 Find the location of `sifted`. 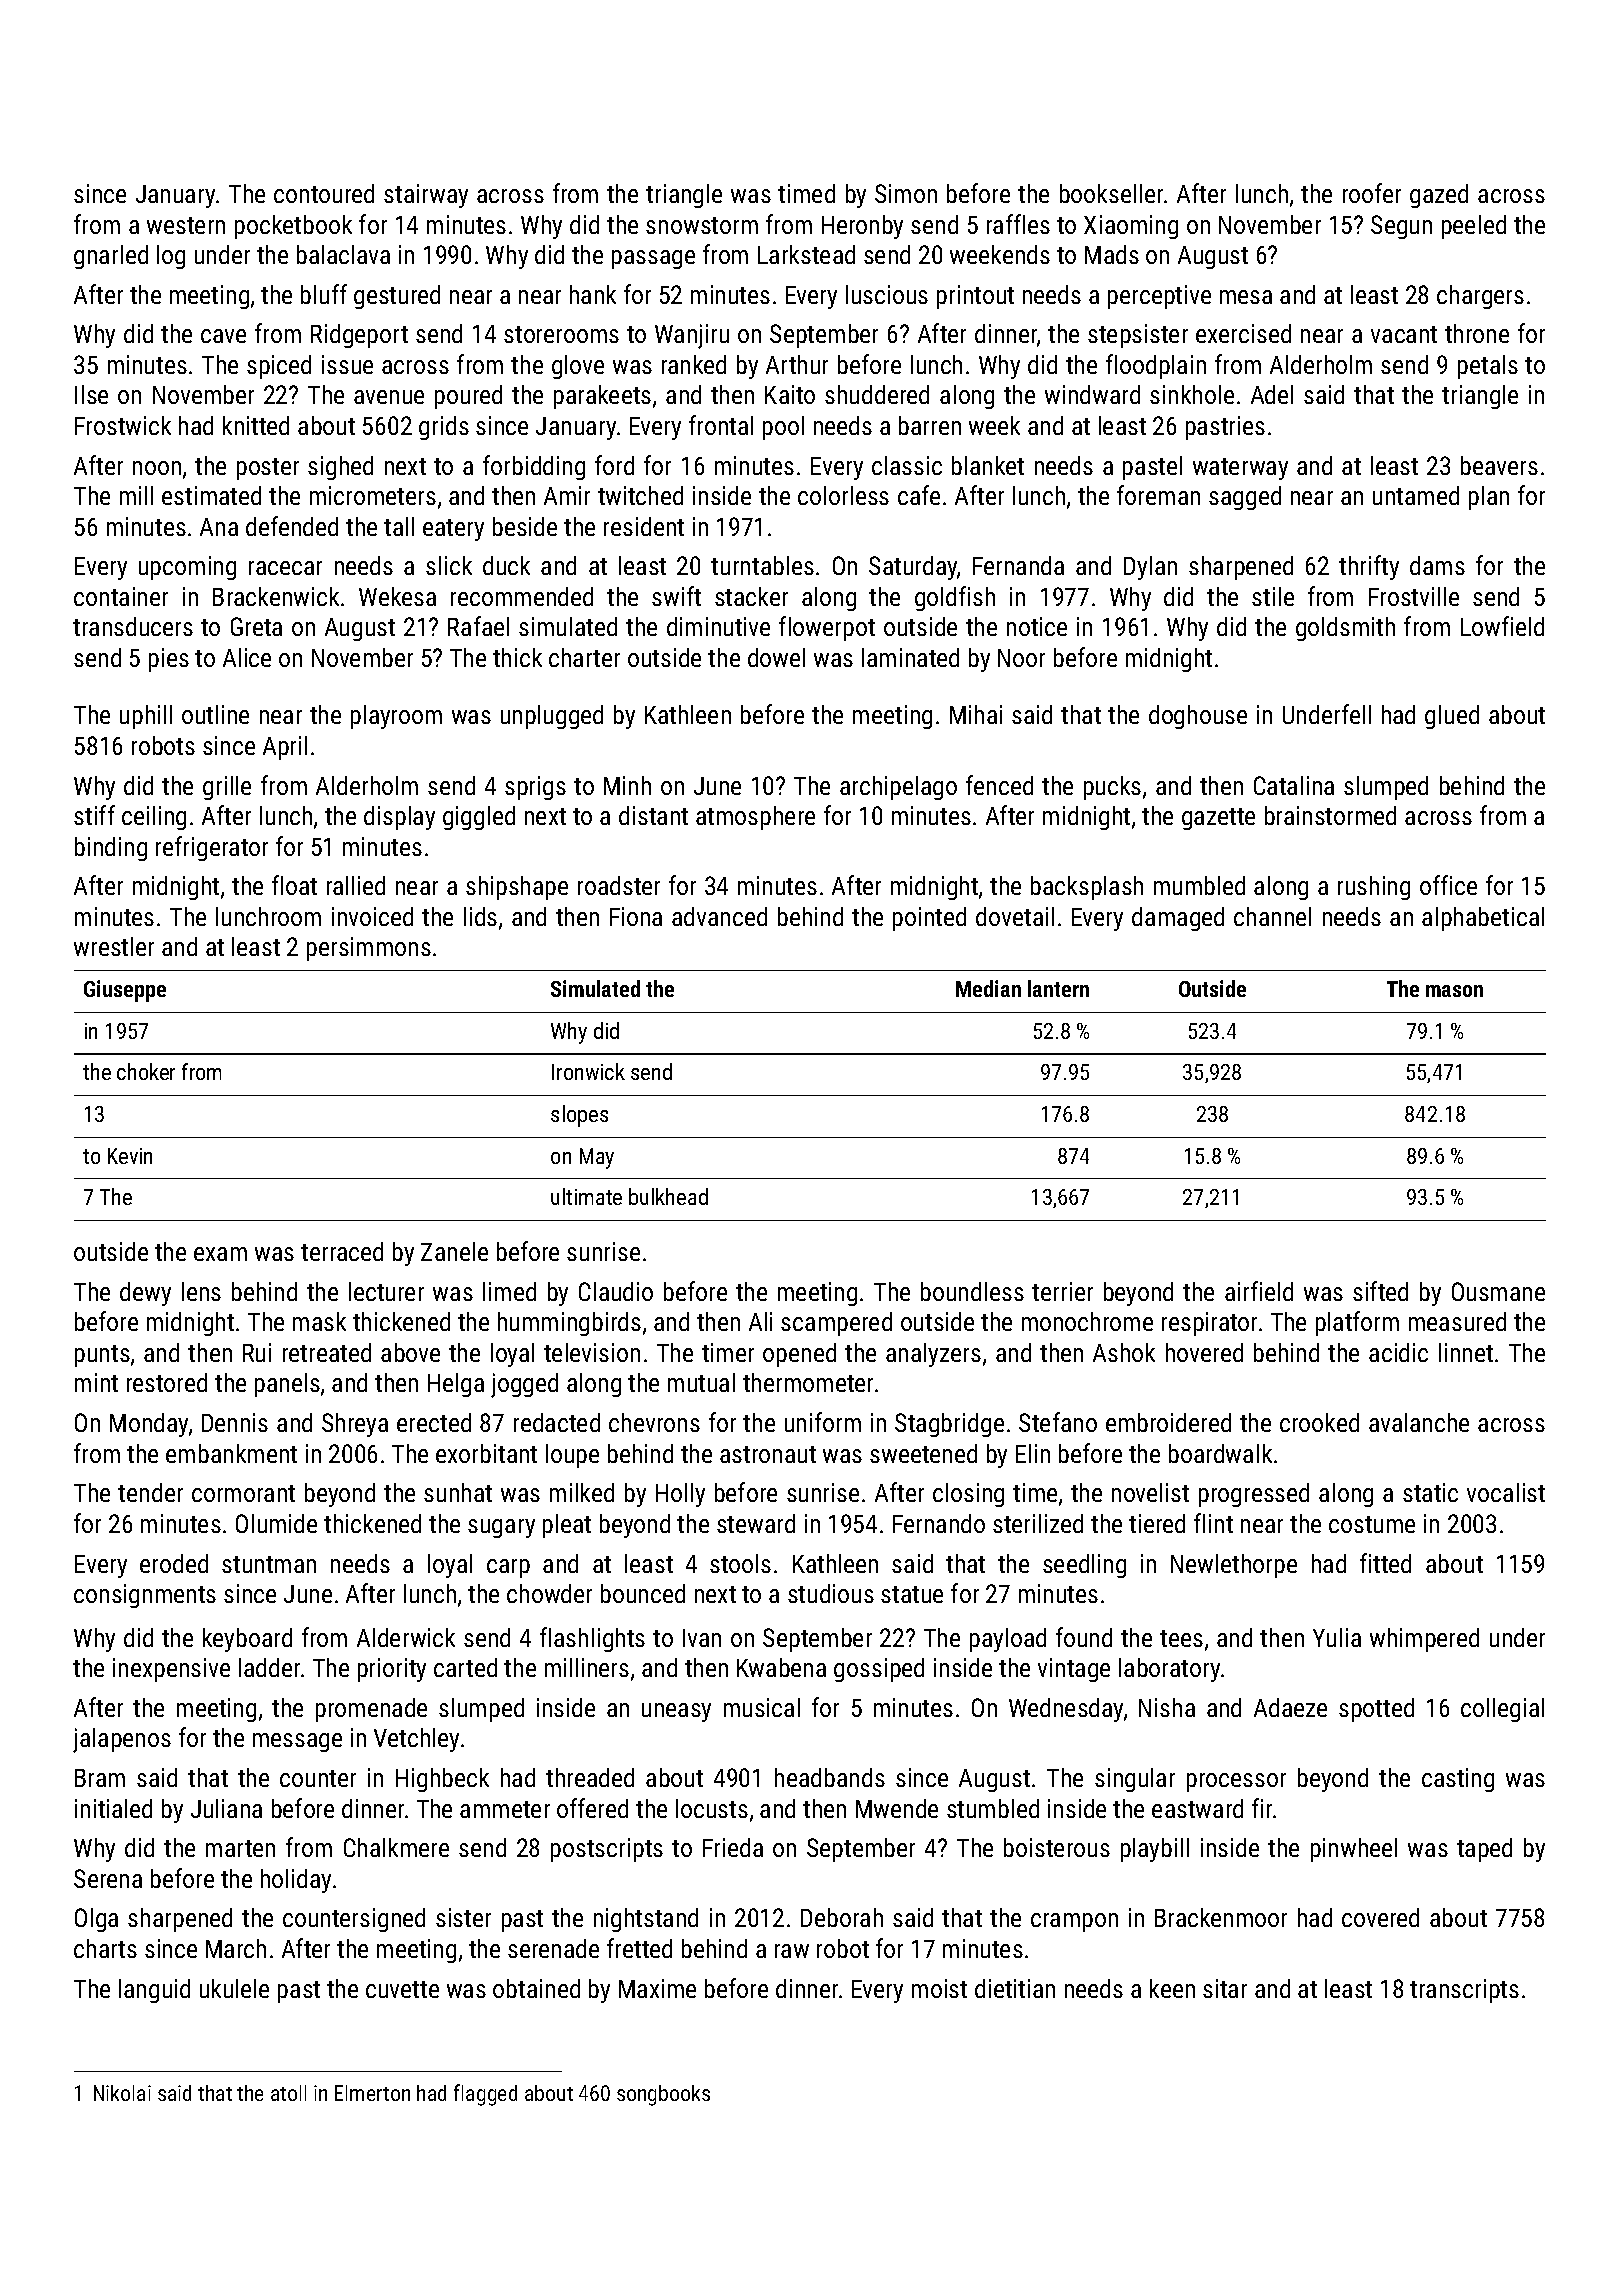

sifted is located at coordinates (1380, 1291).
